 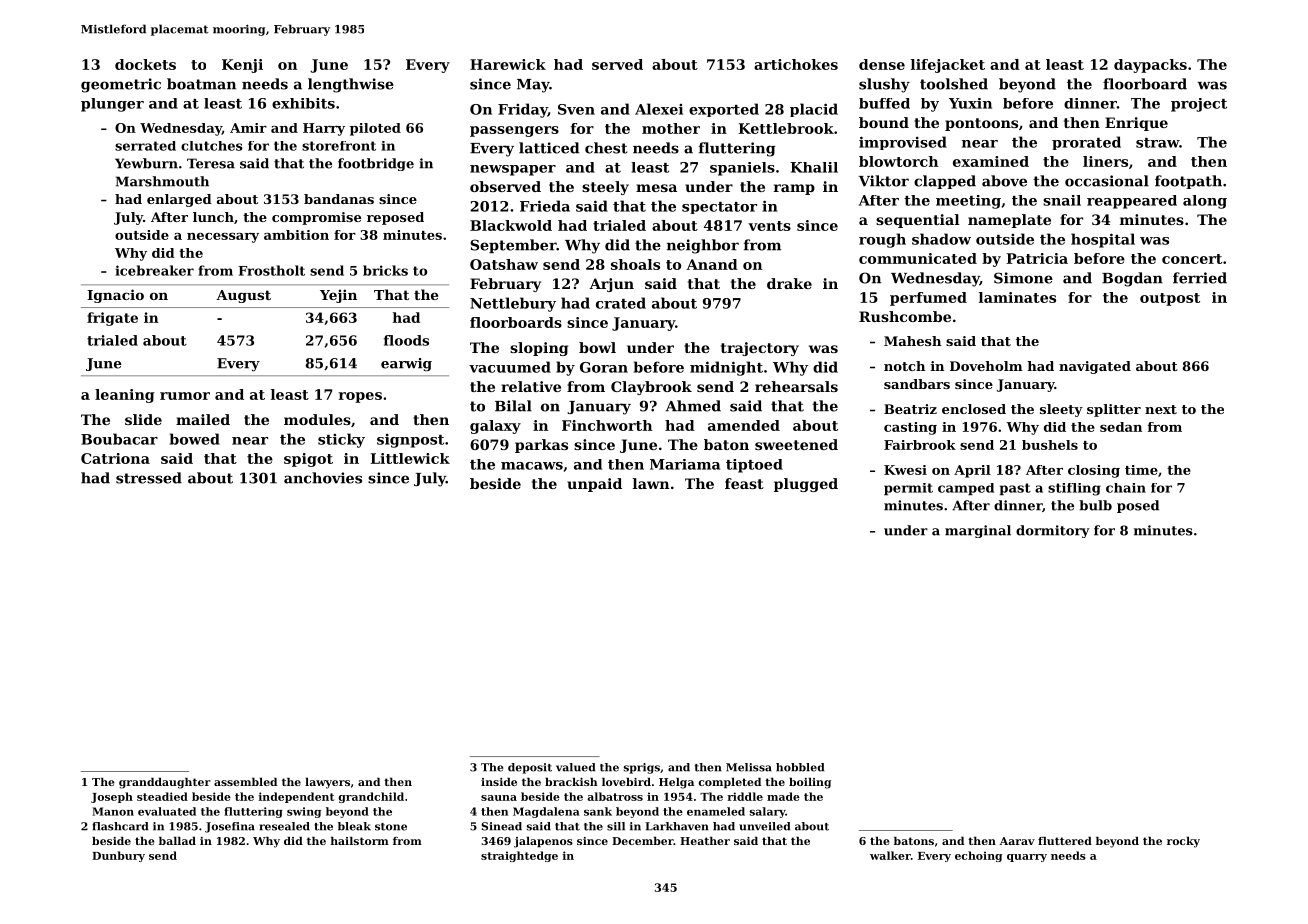 I want to click on granddaughter, so click(x=165, y=783).
